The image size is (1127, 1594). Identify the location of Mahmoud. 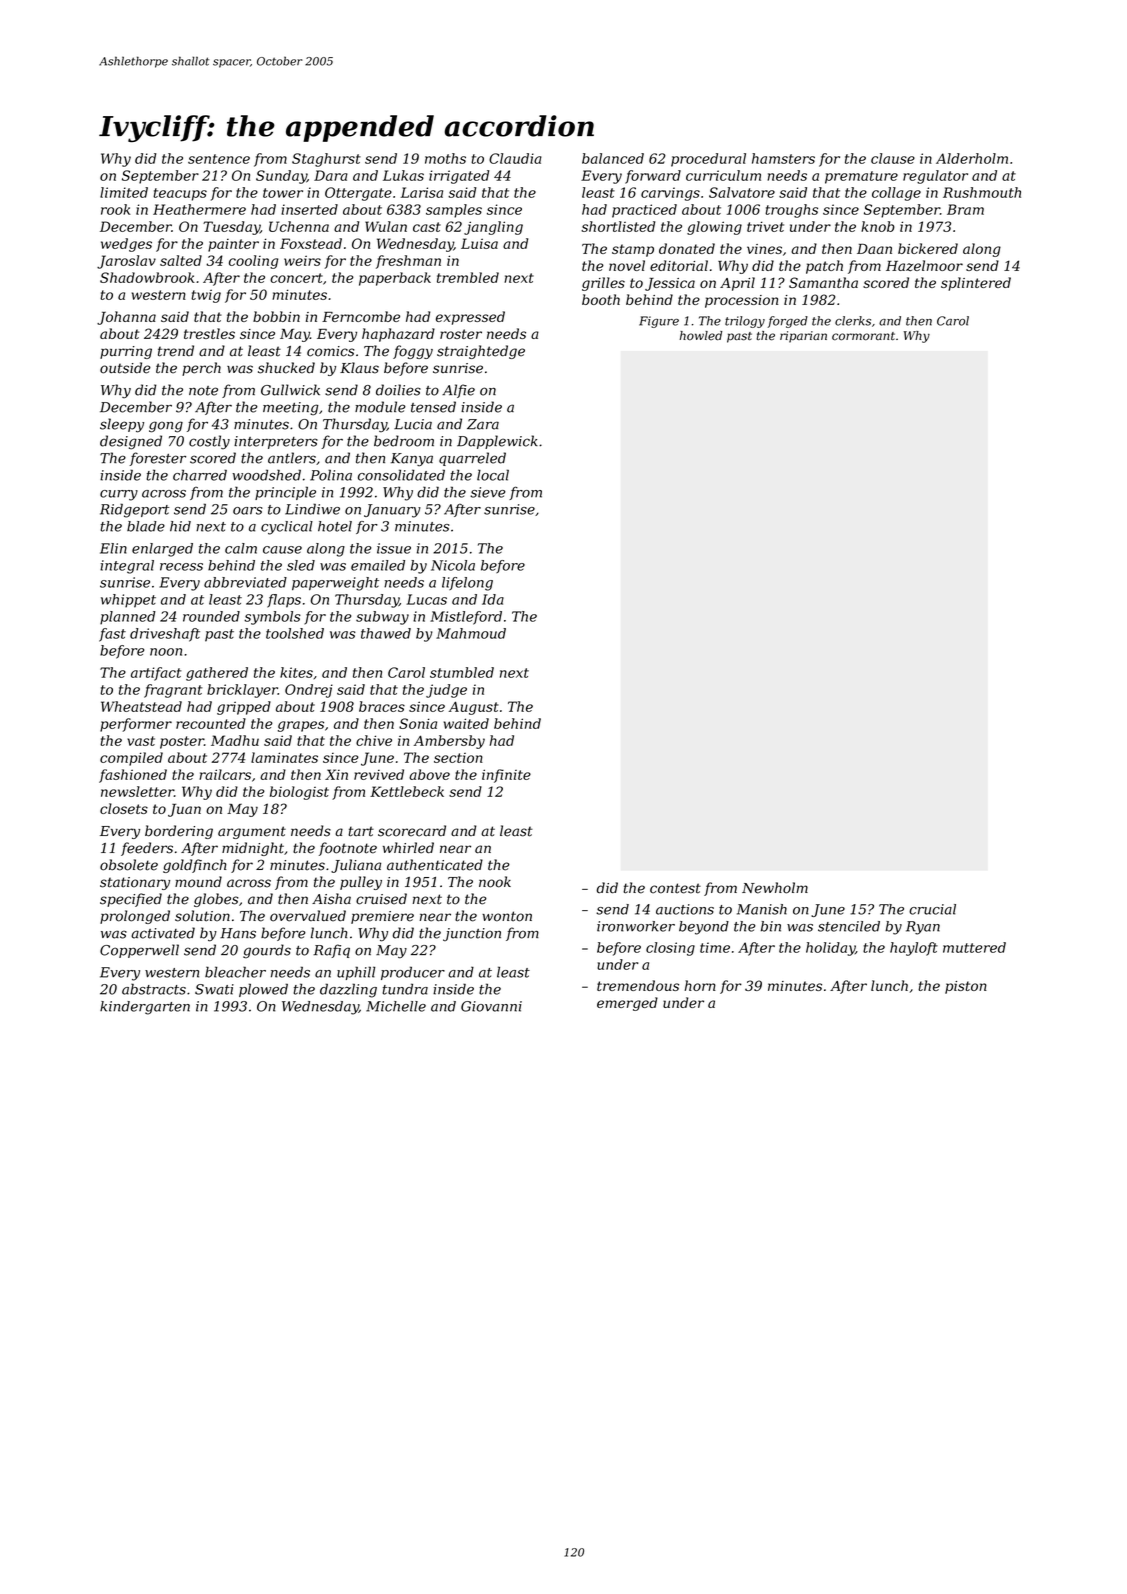
(471, 633).
